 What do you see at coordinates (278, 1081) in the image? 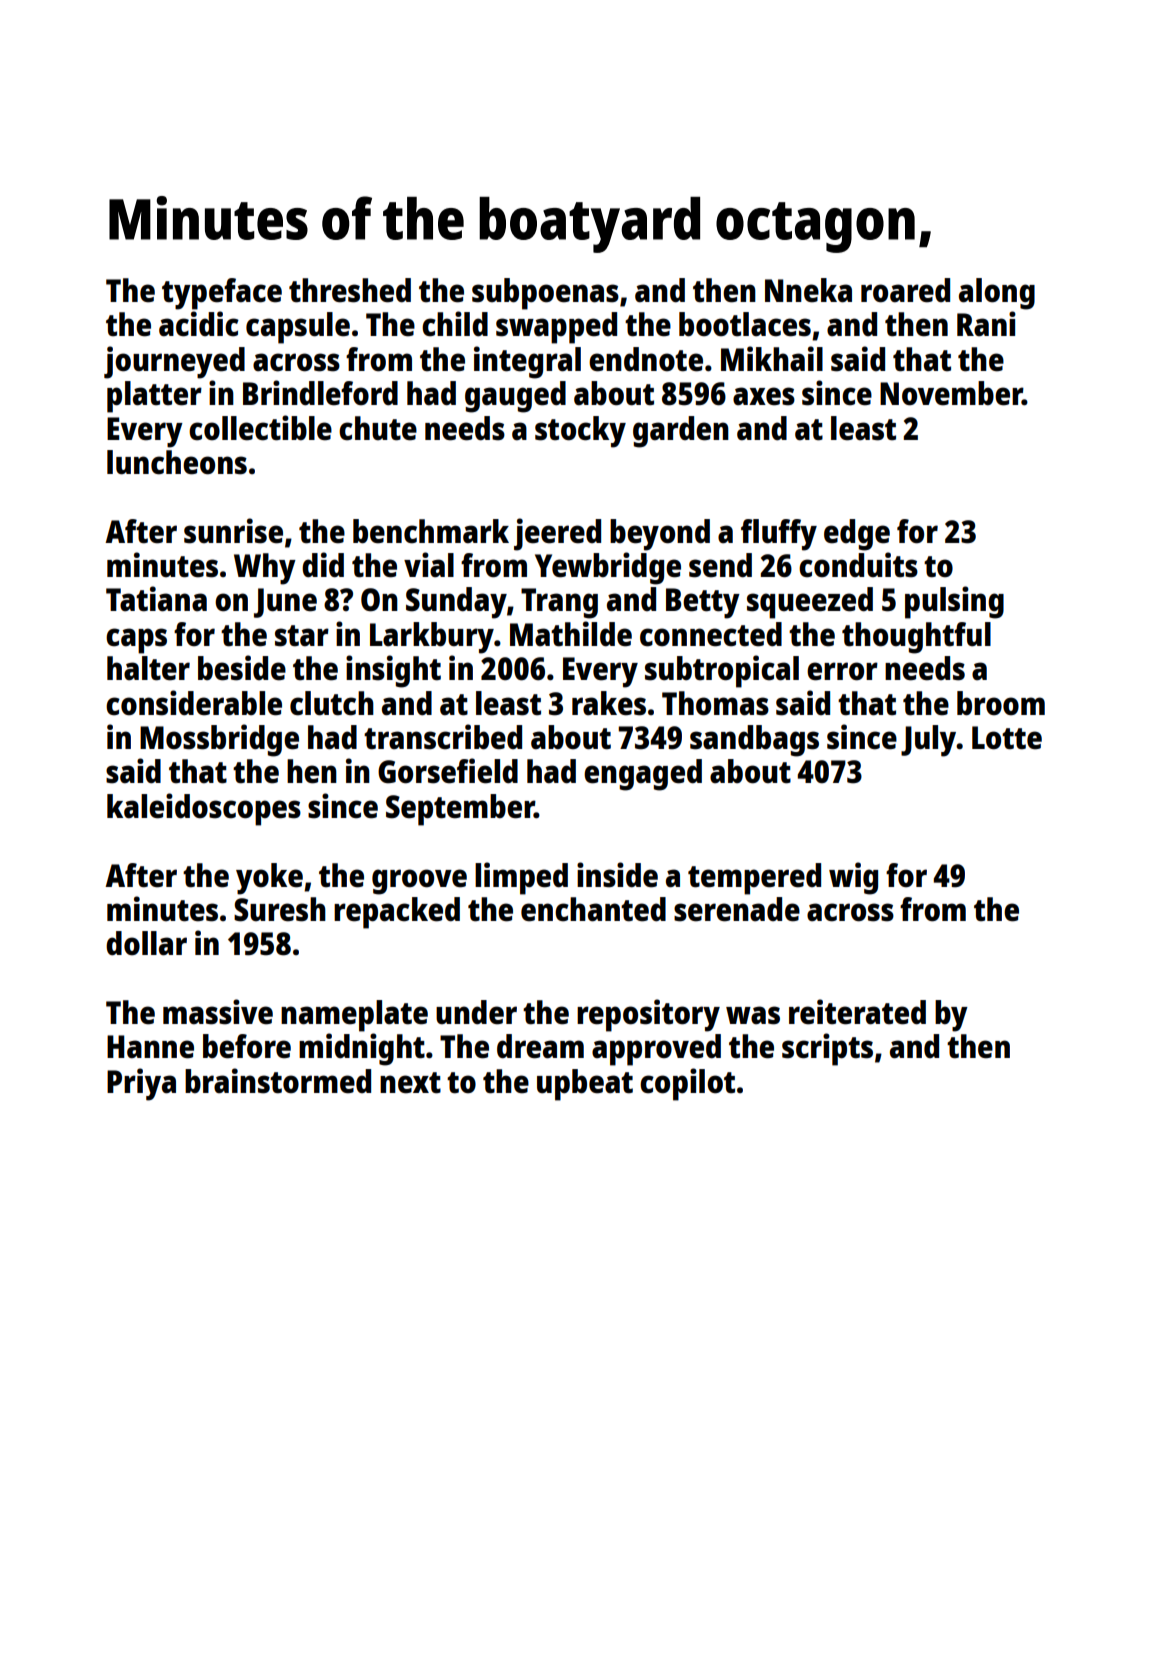
I see `brainstormed` at bounding box center [278, 1081].
